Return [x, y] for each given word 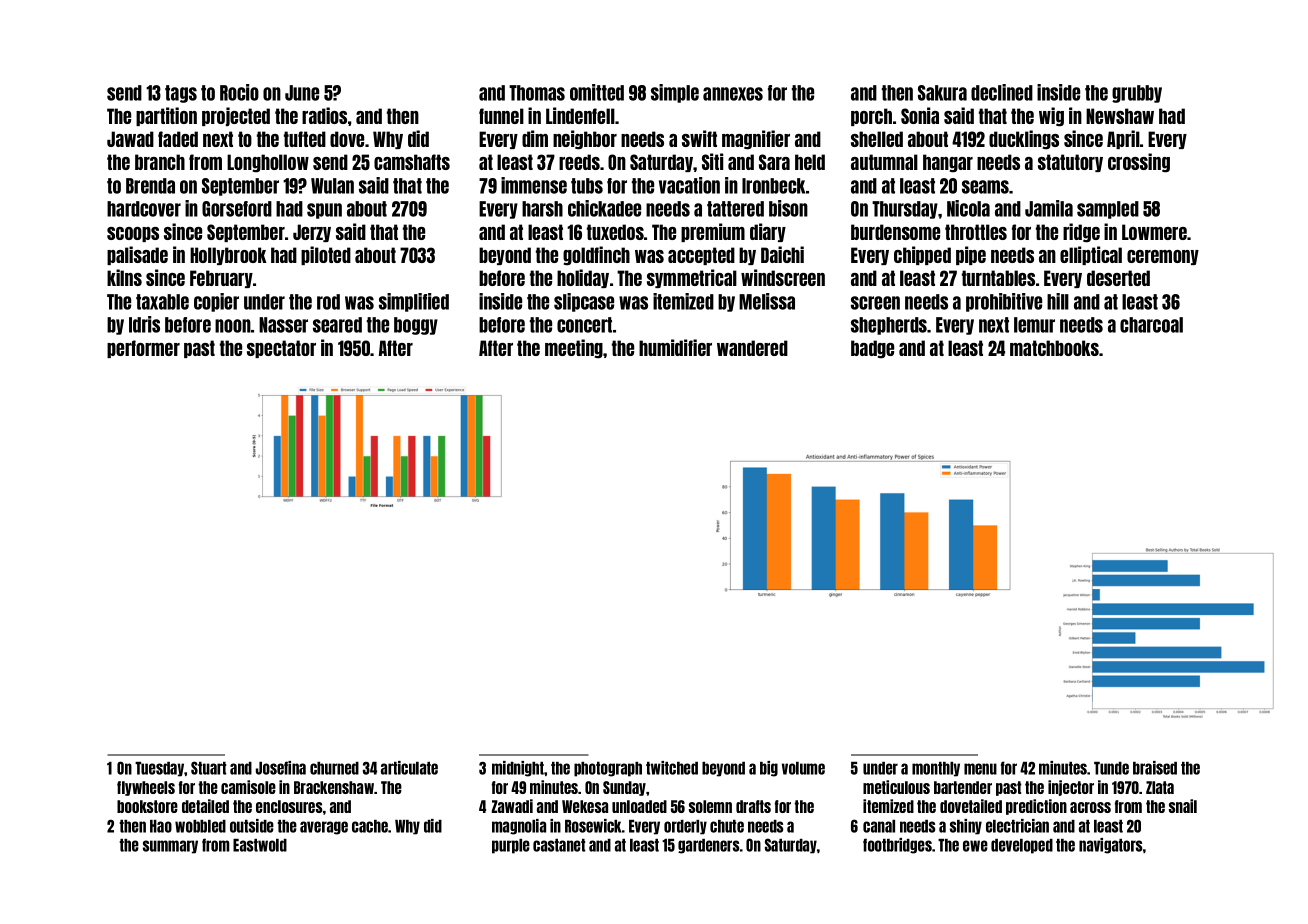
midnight [518, 769]
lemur [1034, 325]
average [324, 828]
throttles [976, 232]
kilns [124, 277]
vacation [689, 185]
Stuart [208, 768]
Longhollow [268, 163]
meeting [574, 349]
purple [511, 846]
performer [143, 349]
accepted [701, 256]
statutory [1070, 163]
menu [980, 769]
